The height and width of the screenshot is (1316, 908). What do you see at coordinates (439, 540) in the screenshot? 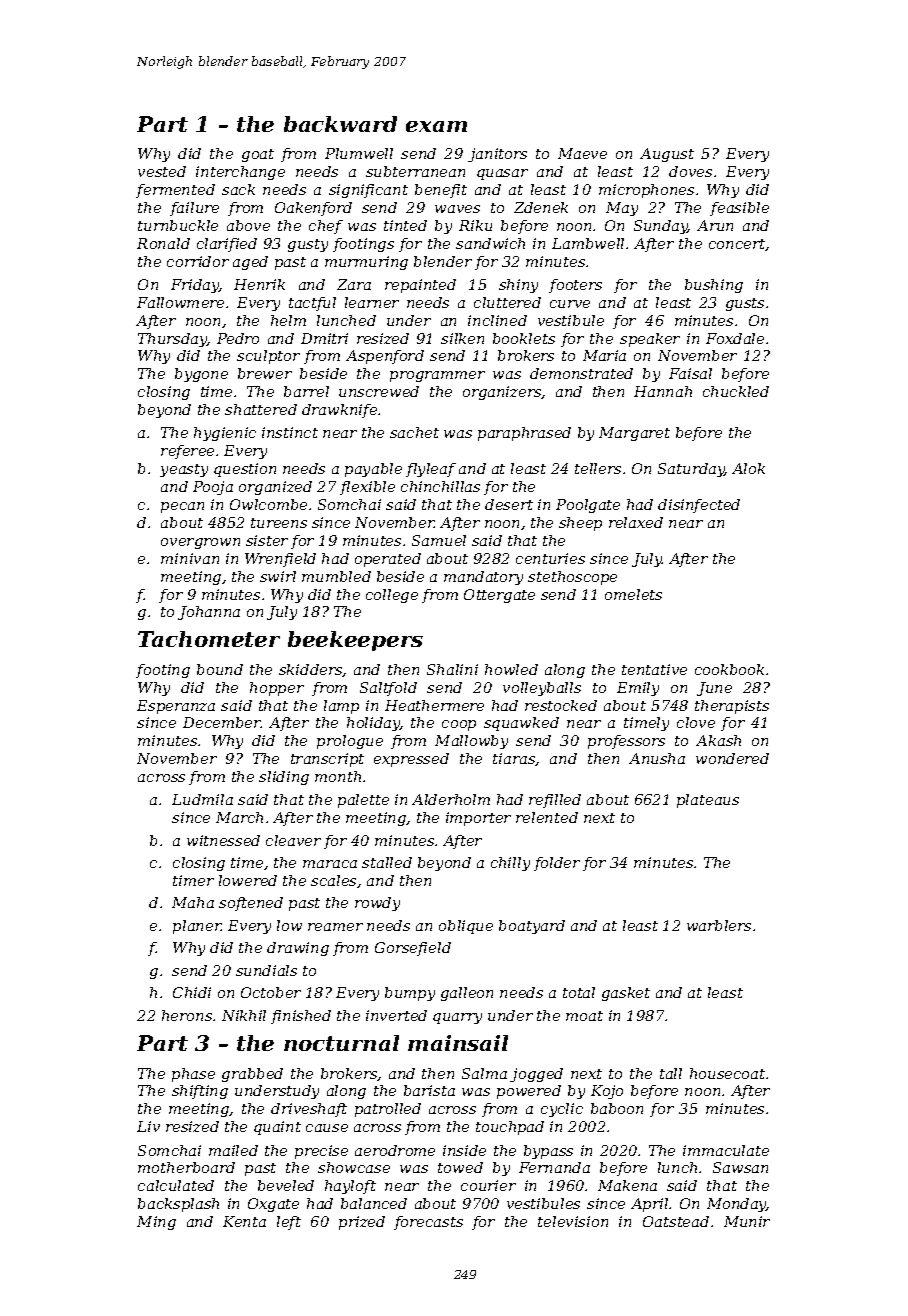
I see `Samuel` at bounding box center [439, 540].
